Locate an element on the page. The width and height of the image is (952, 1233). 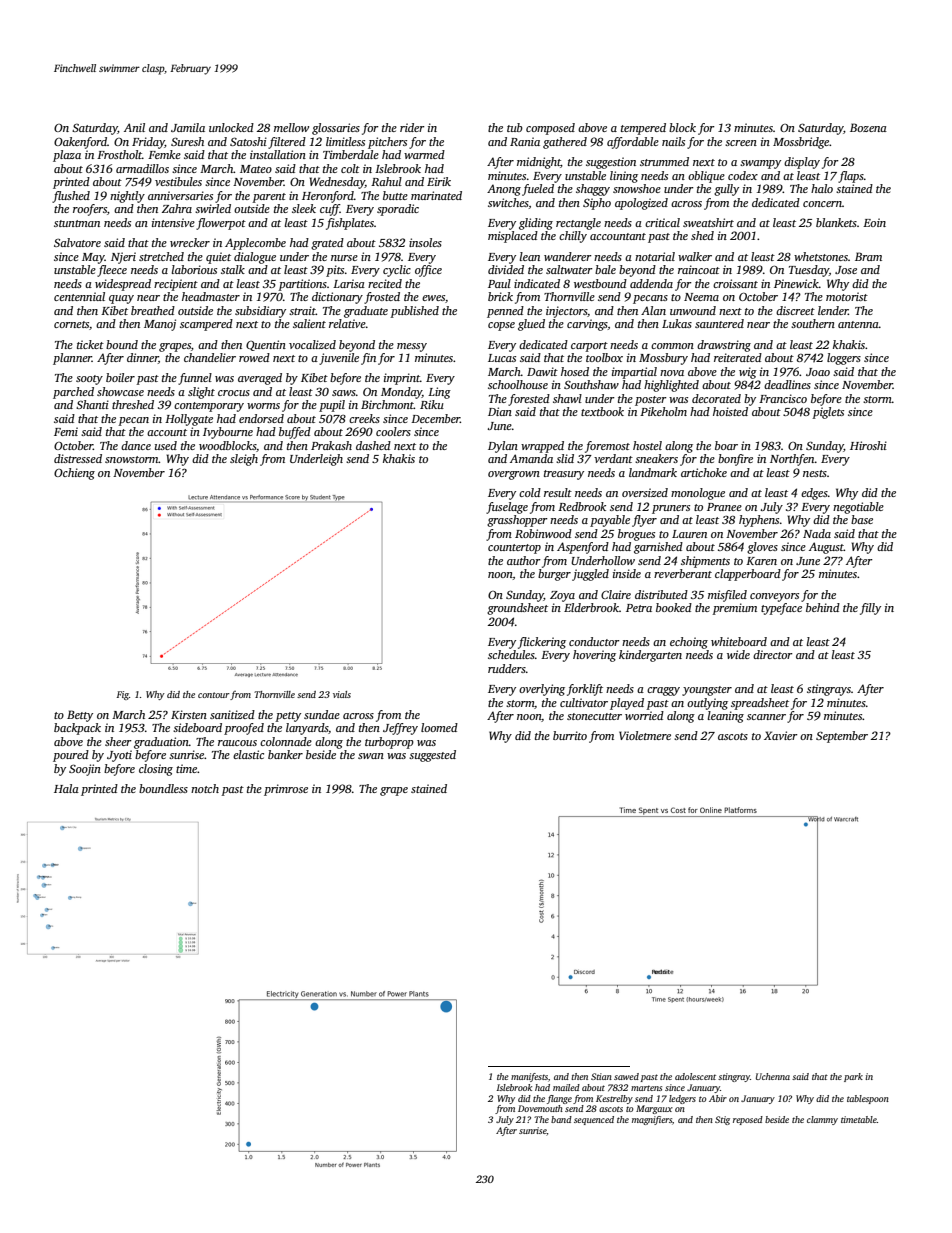
chandelier is located at coordinates (210, 357).
